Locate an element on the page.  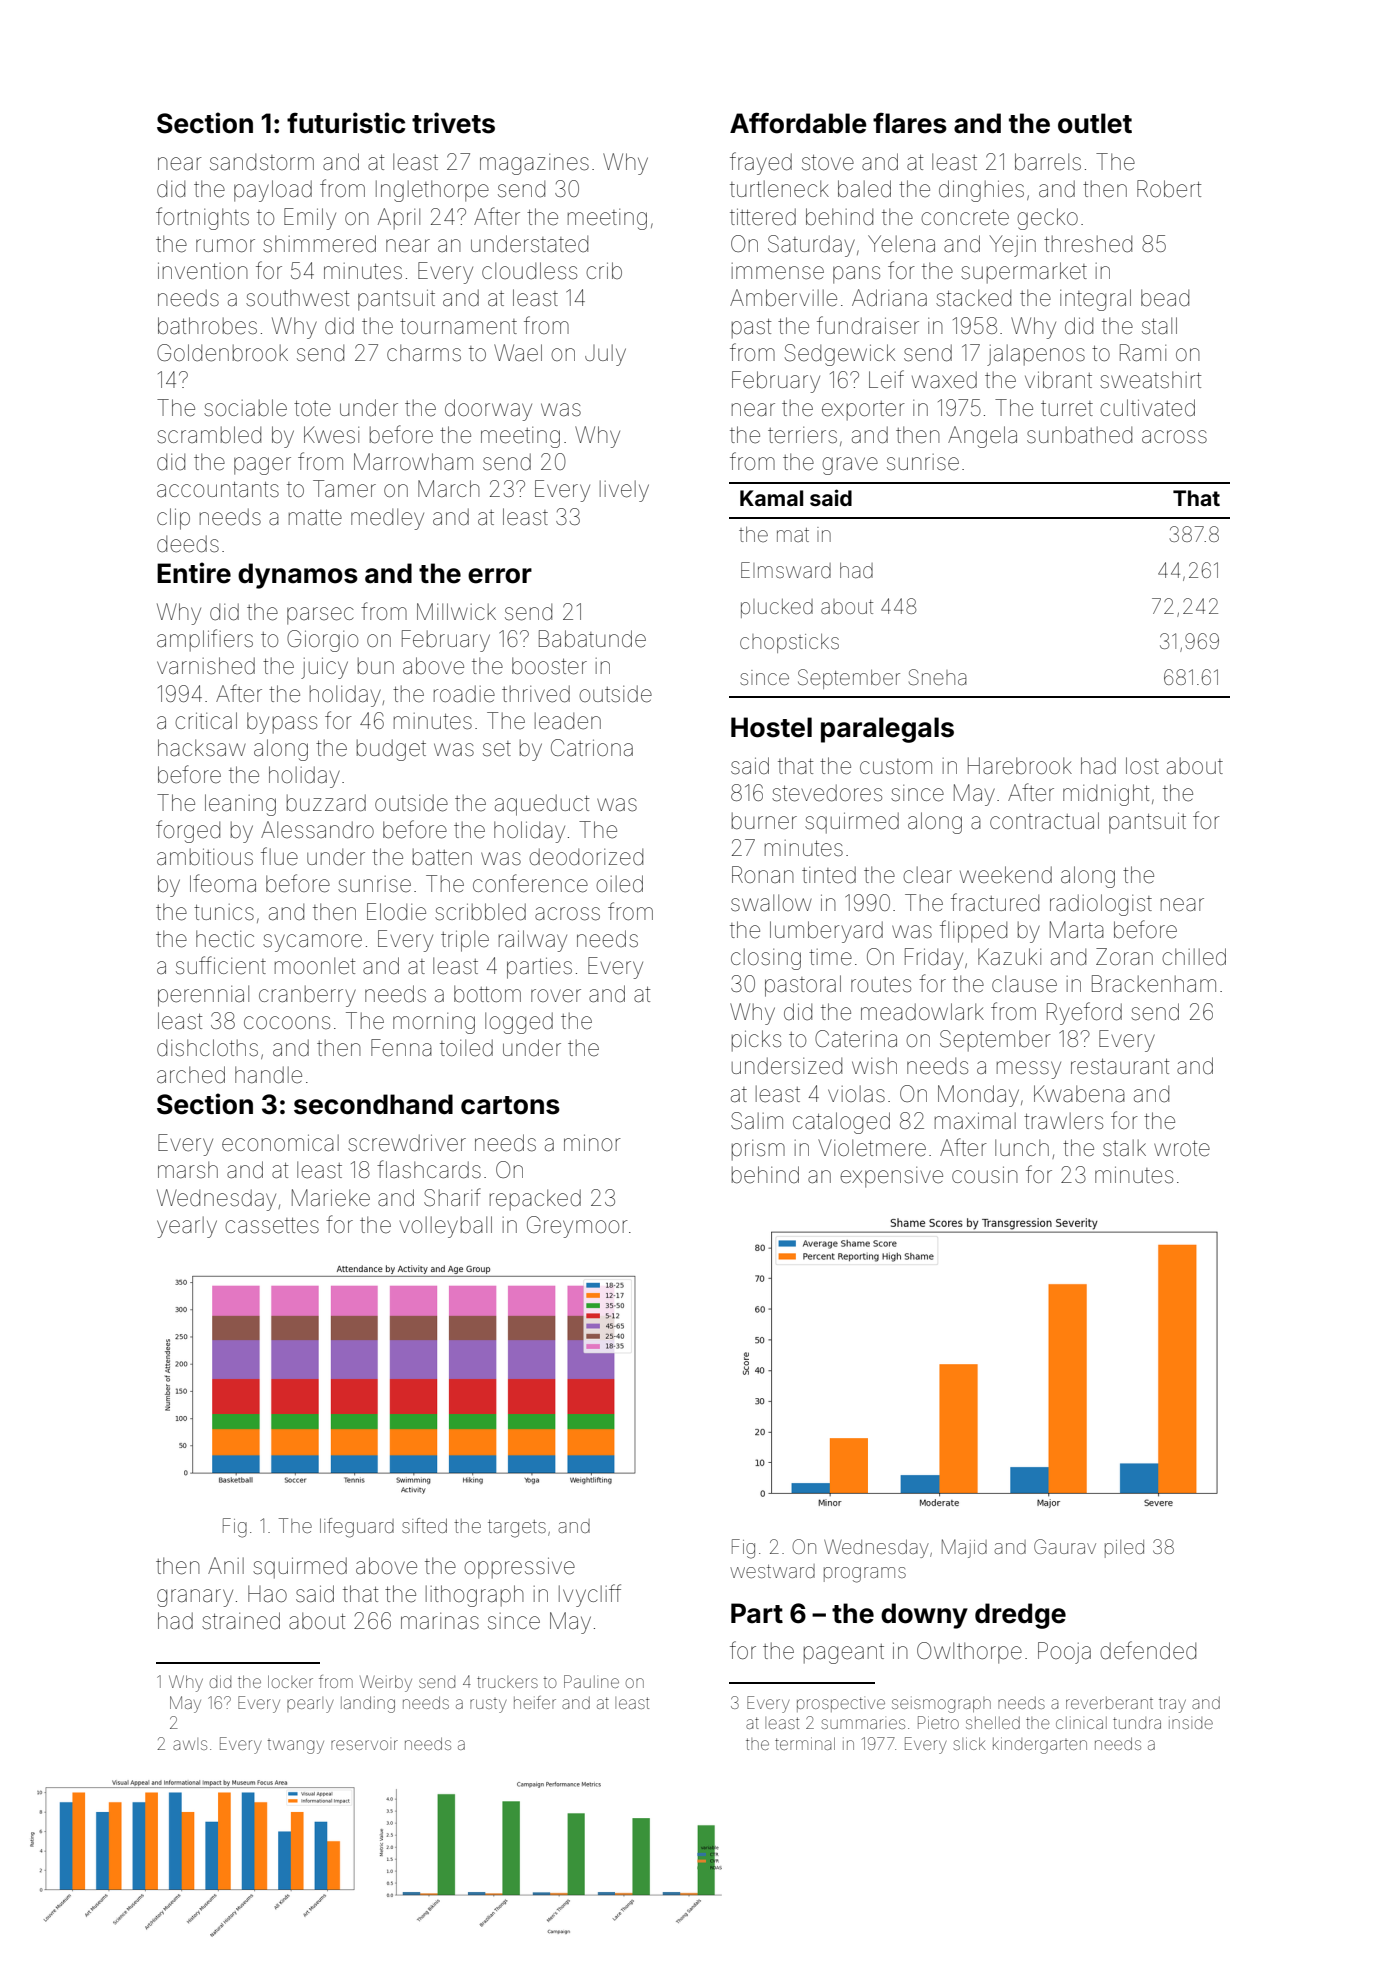
outlet is located at coordinates (1095, 123).
